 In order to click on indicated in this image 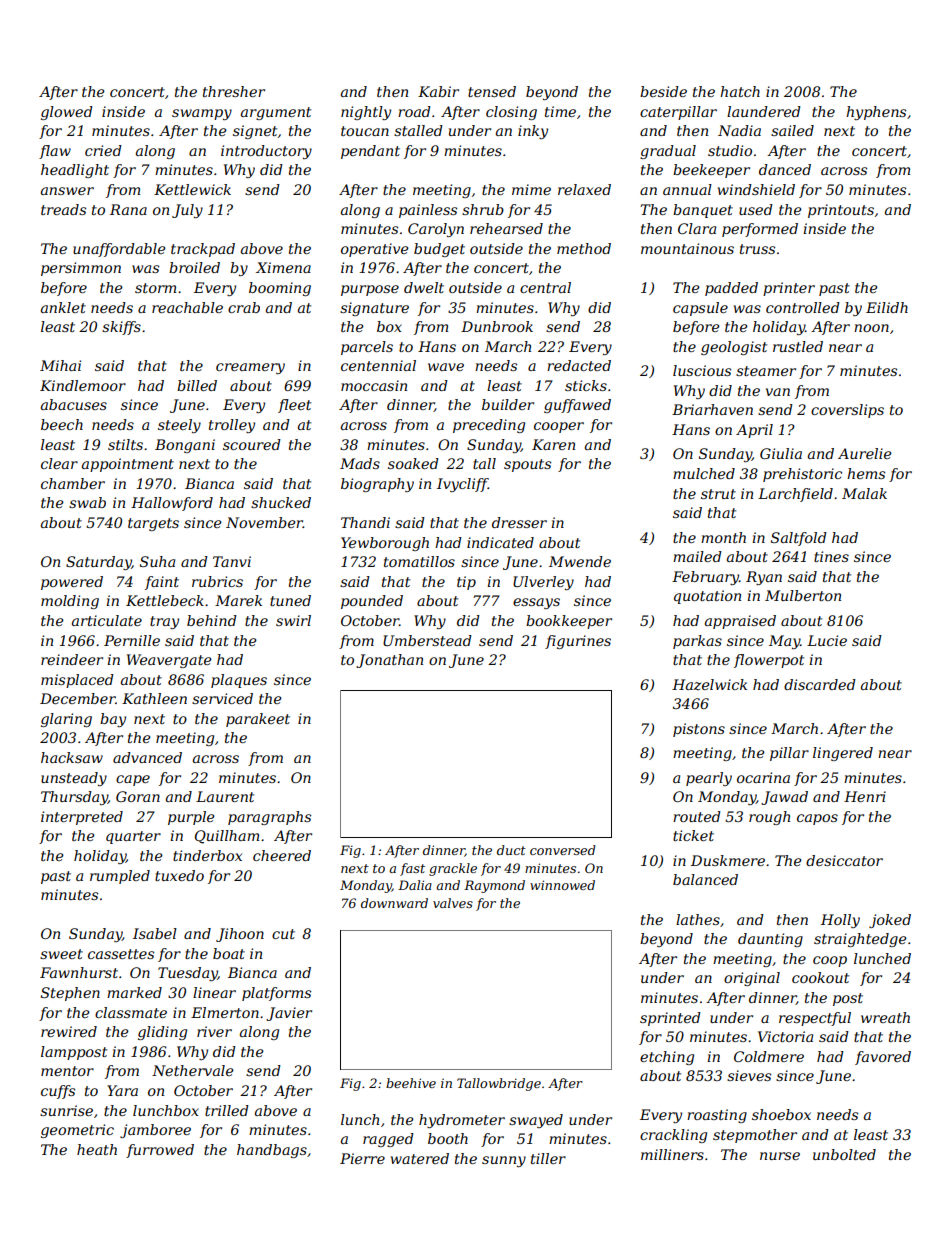, I will do `click(500, 542)`.
